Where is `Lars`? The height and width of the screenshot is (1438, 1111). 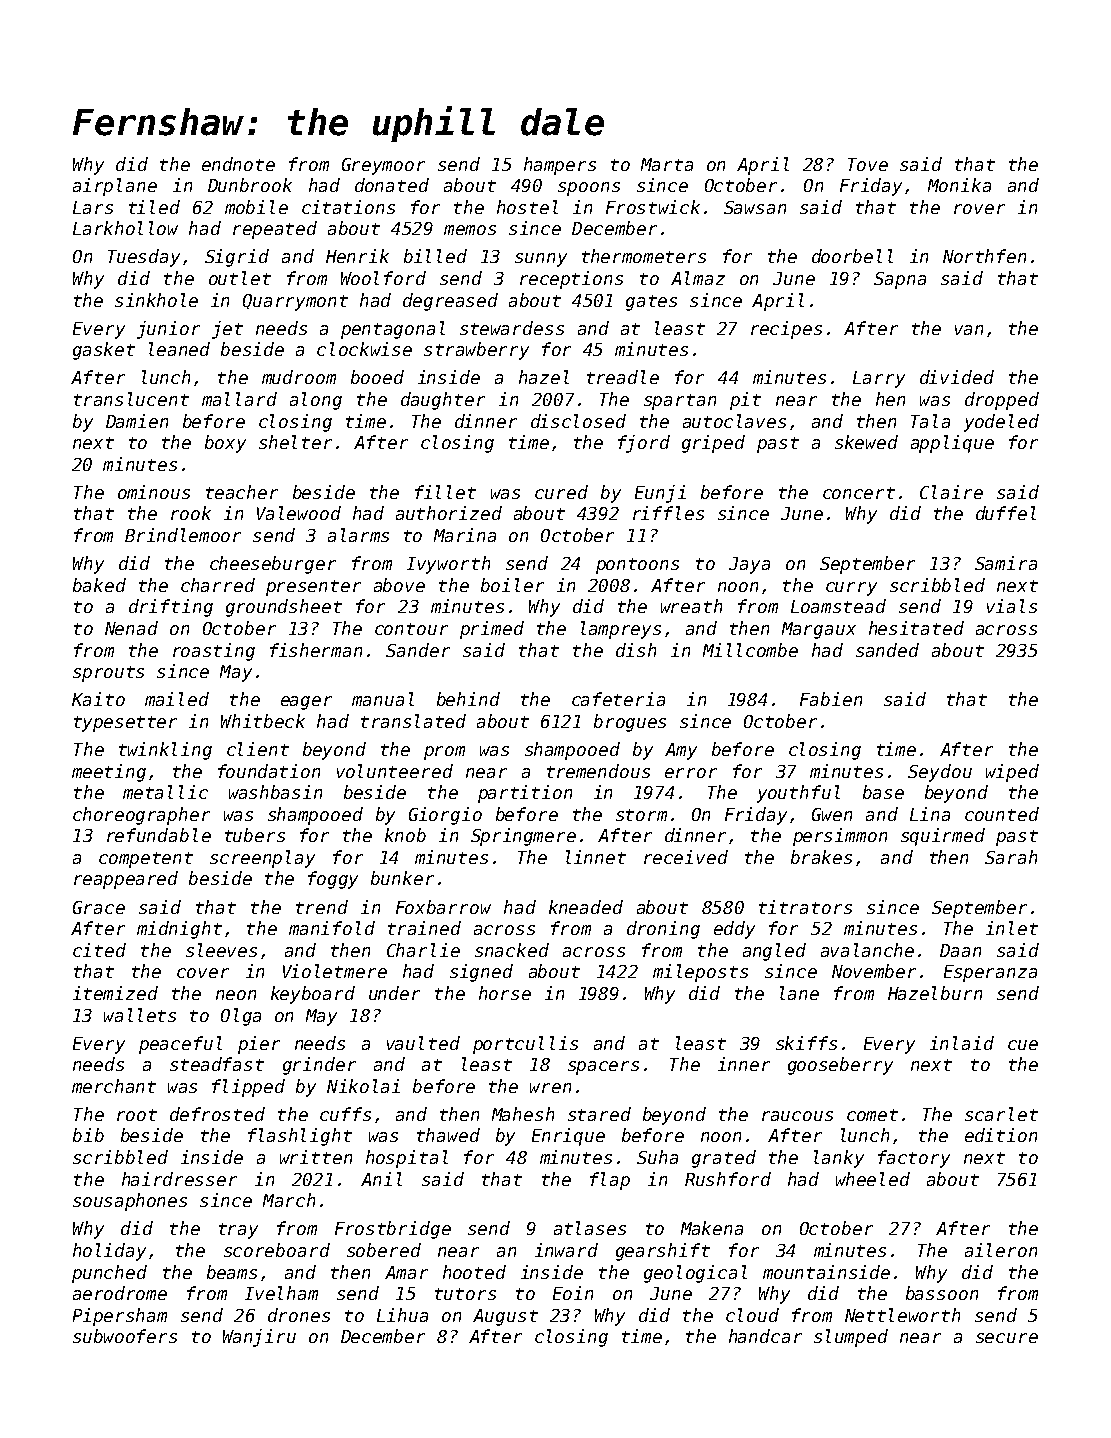
Lars is located at coordinates (93, 207).
